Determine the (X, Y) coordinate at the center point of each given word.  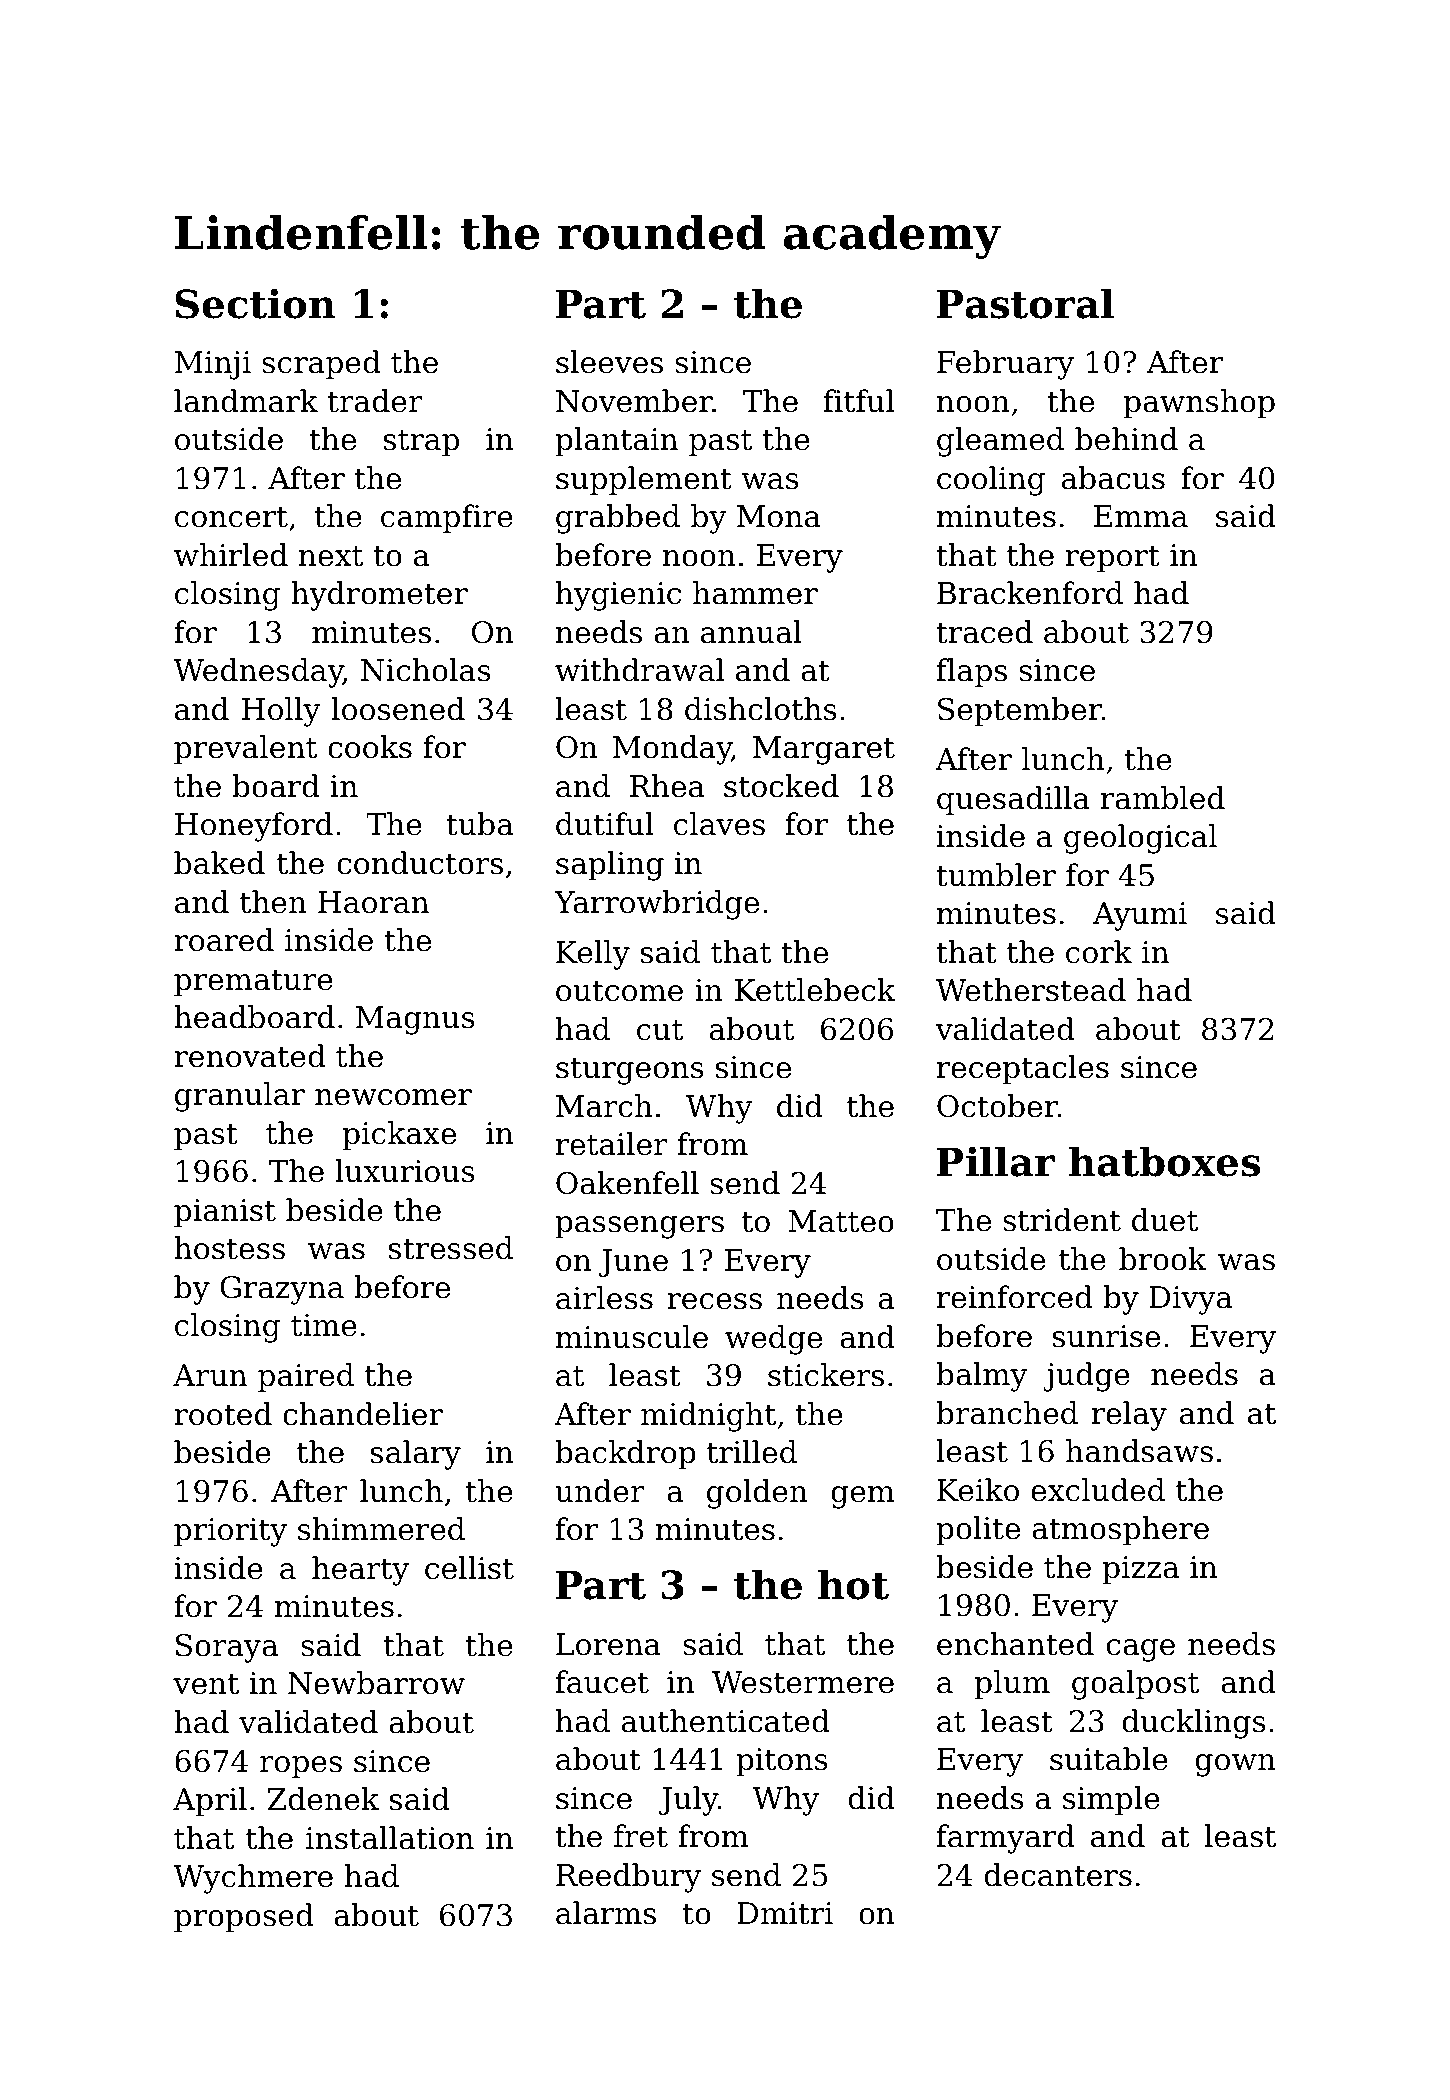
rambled (1163, 798)
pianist (225, 1213)
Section (255, 303)
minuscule (632, 1337)
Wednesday (258, 673)
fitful (859, 401)
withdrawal (639, 670)
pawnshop (1199, 403)
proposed (244, 1917)
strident (1062, 1220)
